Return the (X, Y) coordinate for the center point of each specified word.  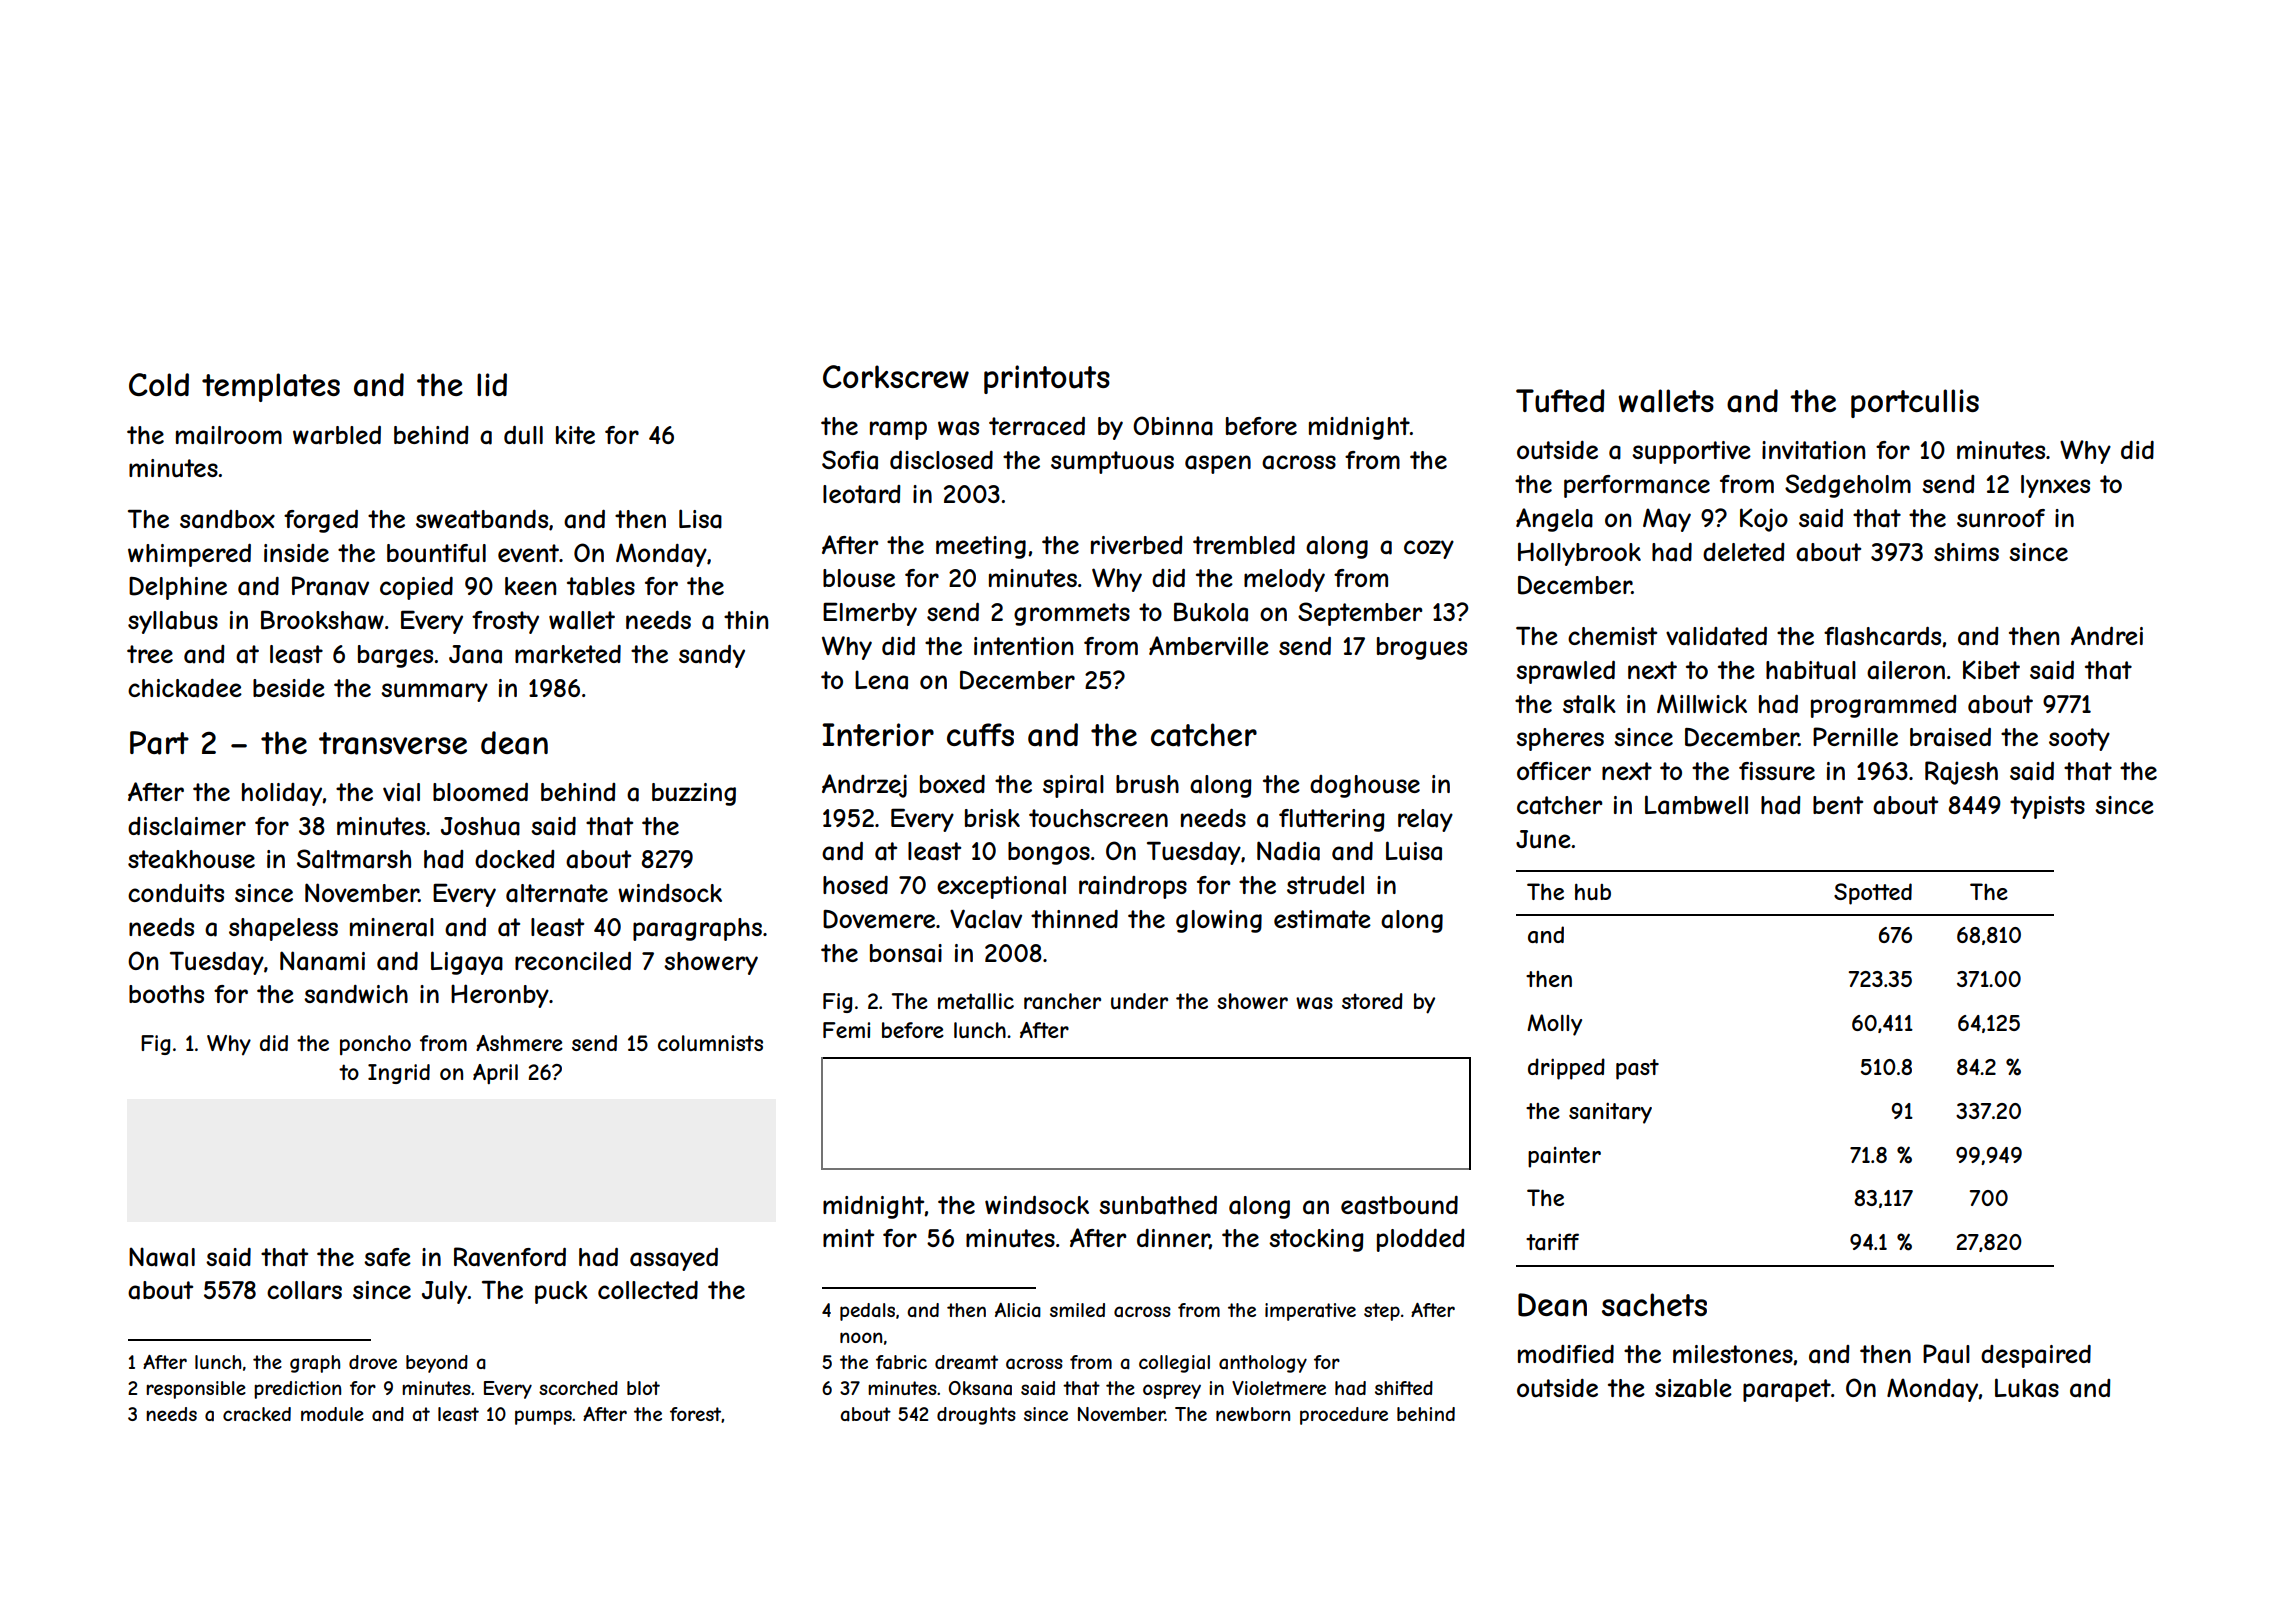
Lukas (2027, 1388)
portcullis (1915, 403)
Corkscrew (896, 376)
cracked (257, 1414)
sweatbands (482, 519)
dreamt (966, 1362)
